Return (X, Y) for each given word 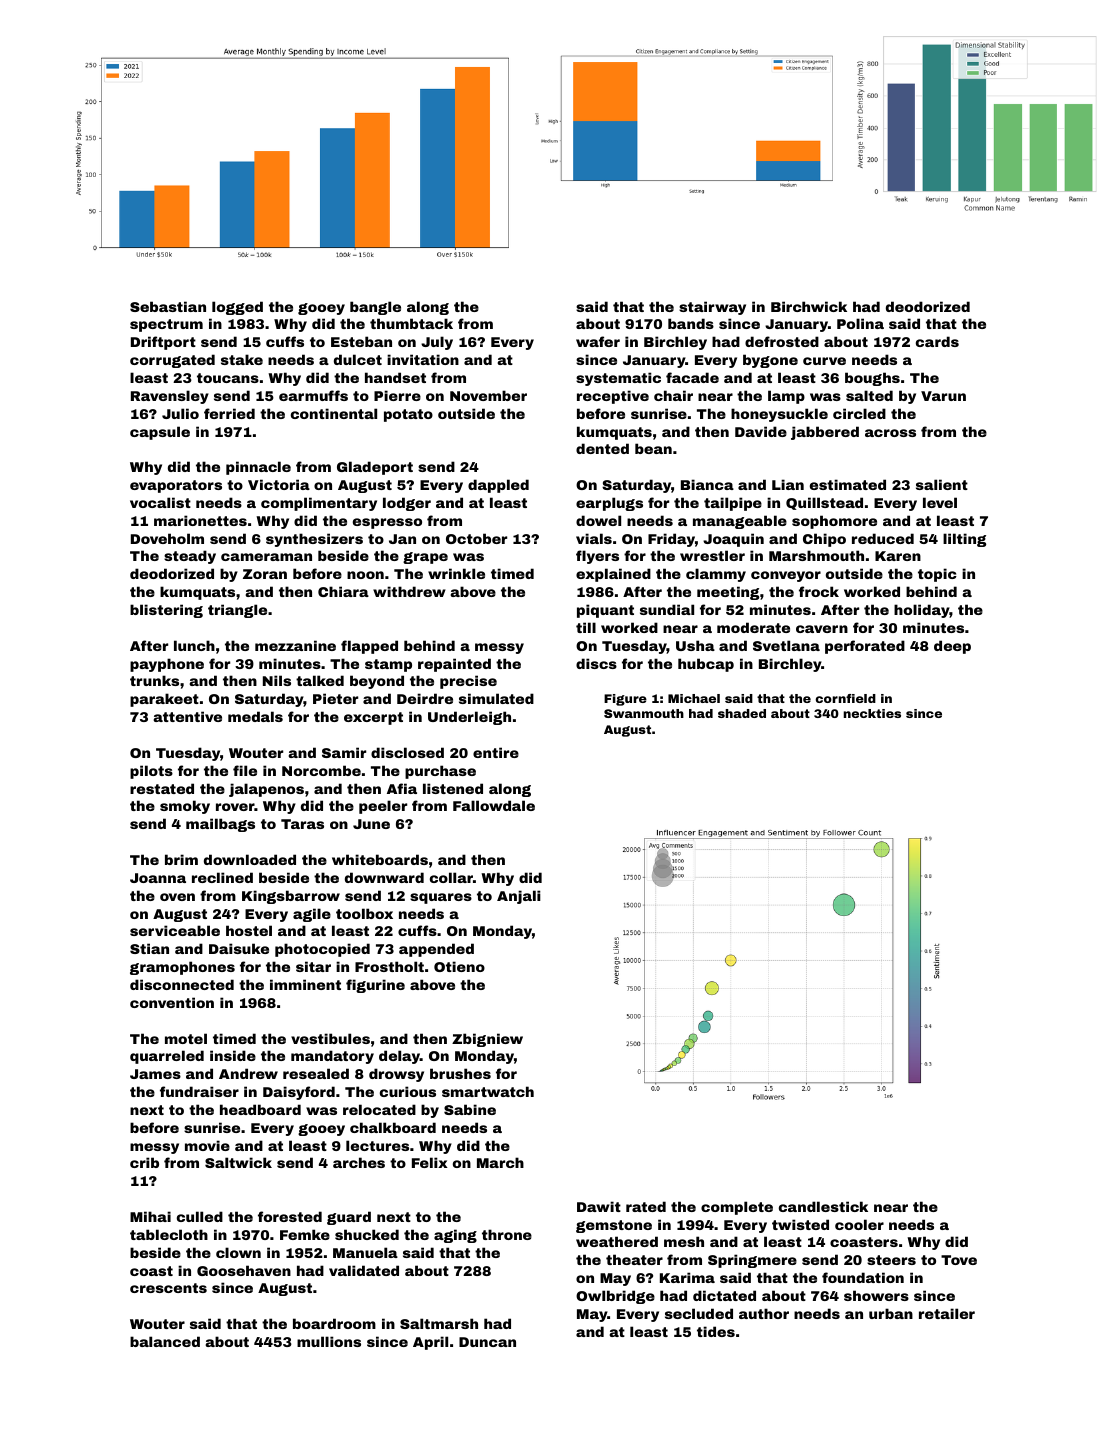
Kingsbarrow (291, 897)
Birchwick (809, 306)
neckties (872, 713)
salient (942, 484)
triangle (237, 611)
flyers (597, 557)
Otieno (459, 966)
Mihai (150, 1216)
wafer (598, 341)
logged (237, 308)
